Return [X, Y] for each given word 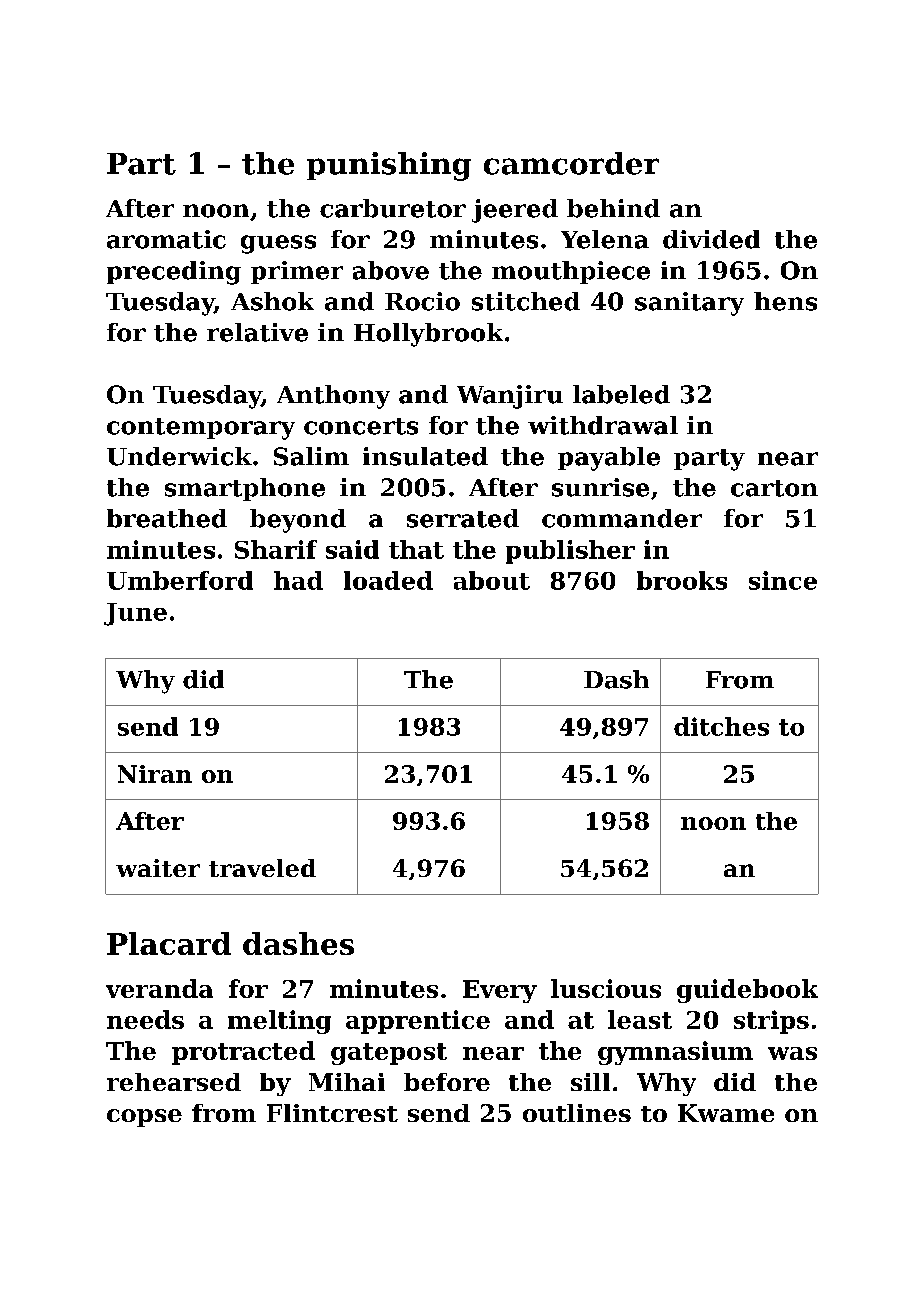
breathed [167, 518]
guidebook [747, 991]
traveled [262, 868]
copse [144, 1118]
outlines [577, 1113]
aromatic [166, 239]
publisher [570, 552]
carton [774, 488]
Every [500, 991]
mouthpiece [571, 272]
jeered [515, 211]
